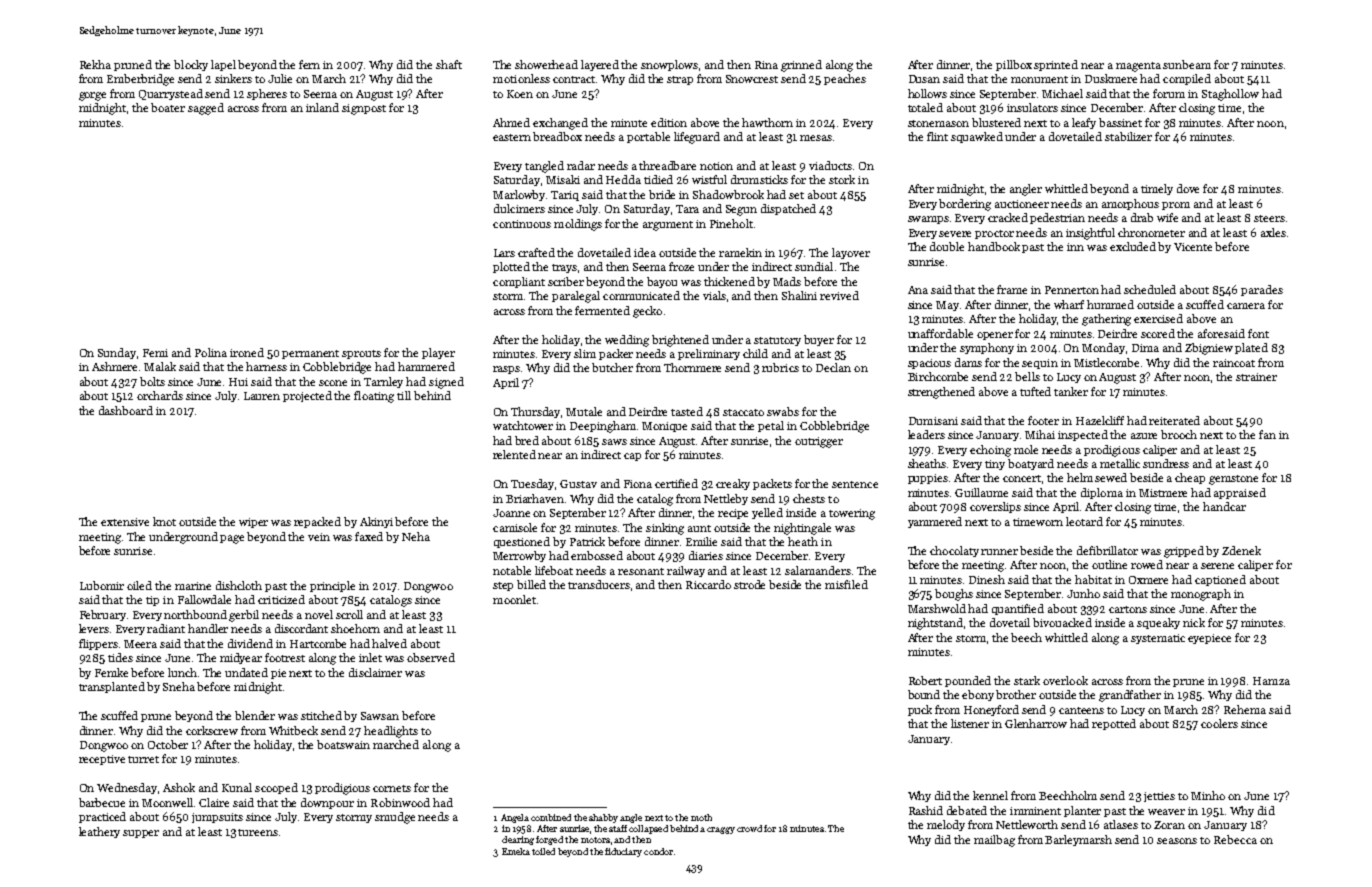 The height and width of the image is (887, 1372). What do you see at coordinates (801, 66) in the image?
I see `grinned` at bounding box center [801, 66].
